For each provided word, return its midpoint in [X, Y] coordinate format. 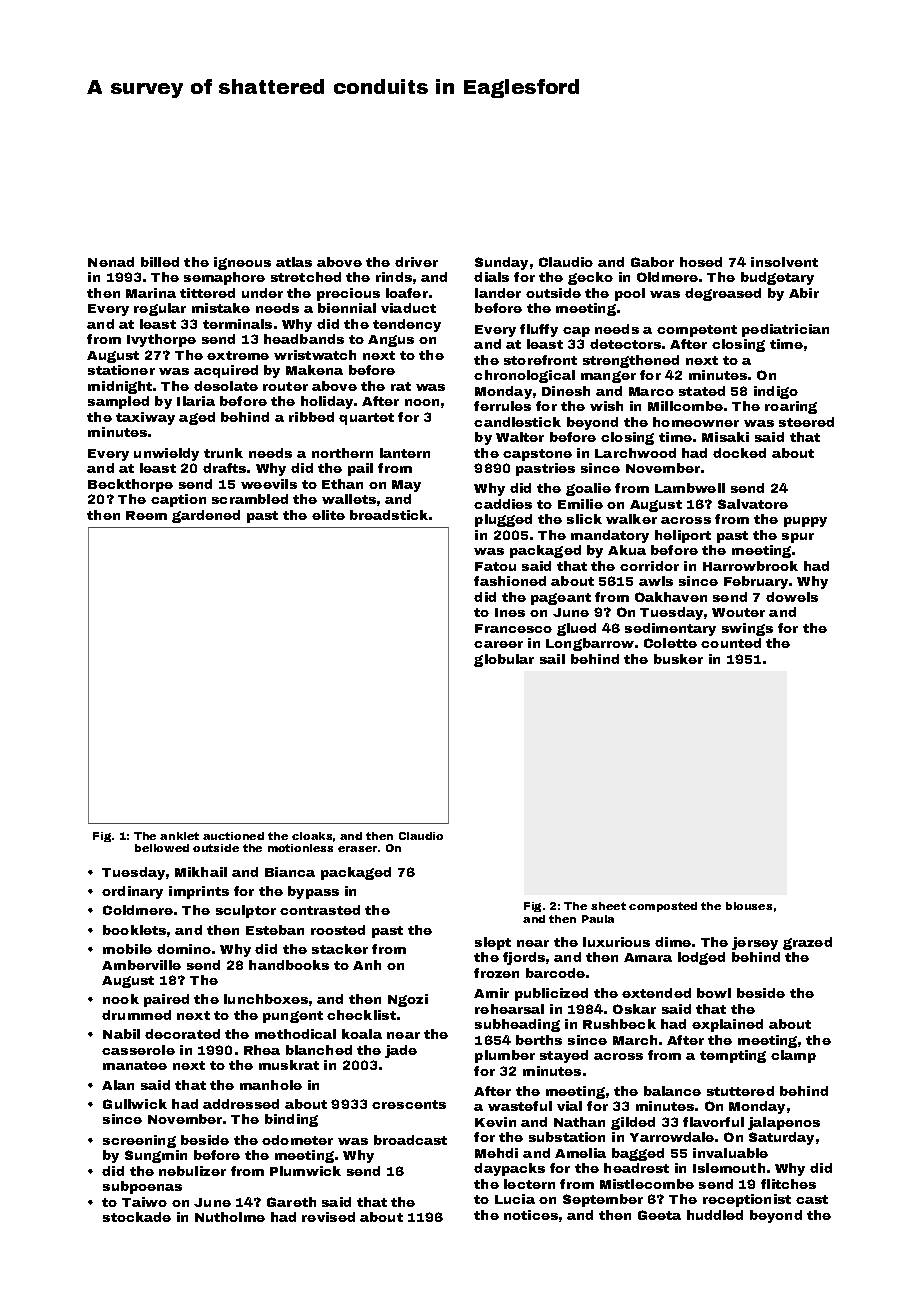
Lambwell [690, 488]
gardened [206, 516]
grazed [807, 943]
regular [160, 309]
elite [328, 515]
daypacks [509, 1169]
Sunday [501, 263]
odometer [297, 1140]
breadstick [389, 515]
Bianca [290, 872]
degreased [723, 294]
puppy [805, 522]
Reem [146, 515]
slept [493, 943]
